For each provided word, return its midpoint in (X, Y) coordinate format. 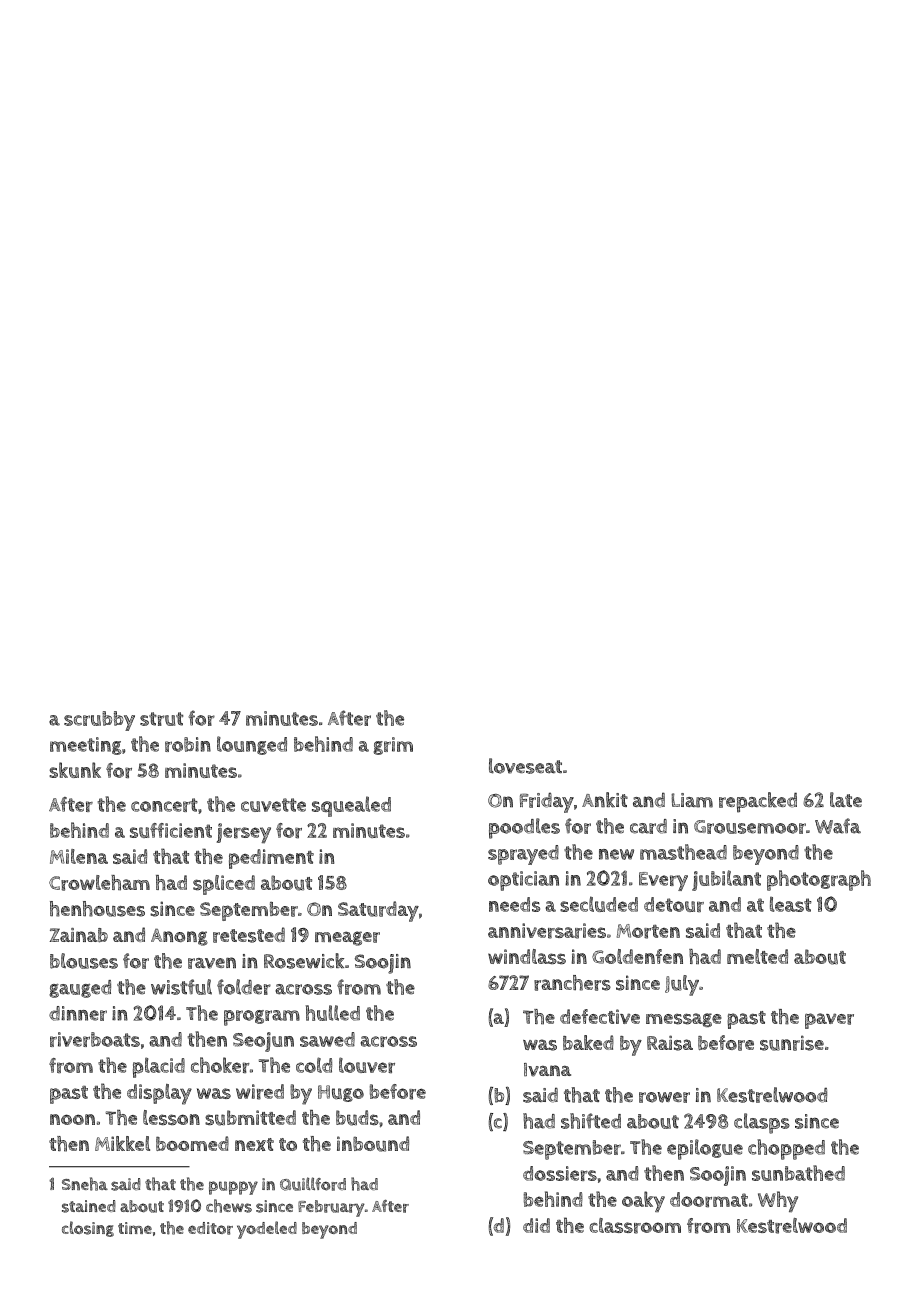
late (846, 799)
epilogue (705, 1149)
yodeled (267, 1230)
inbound (373, 1144)
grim (393, 746)
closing (88, 1229)
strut (161, 719)
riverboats (95, 1039)
